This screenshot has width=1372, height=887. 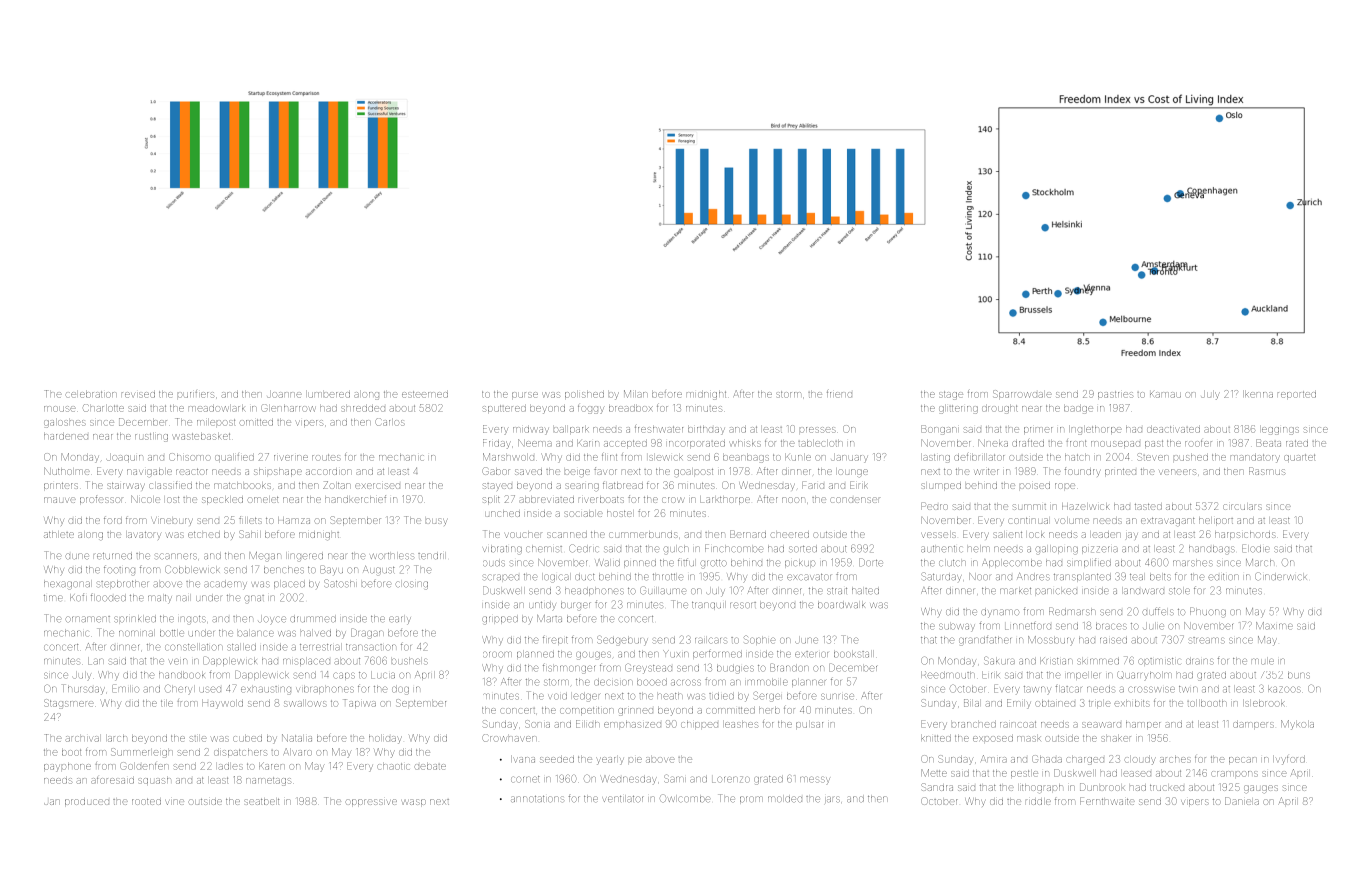 What do you see at coordinates (625, 443) in the screenshot?
I see `accepted` at bounding box center [625, 443].
